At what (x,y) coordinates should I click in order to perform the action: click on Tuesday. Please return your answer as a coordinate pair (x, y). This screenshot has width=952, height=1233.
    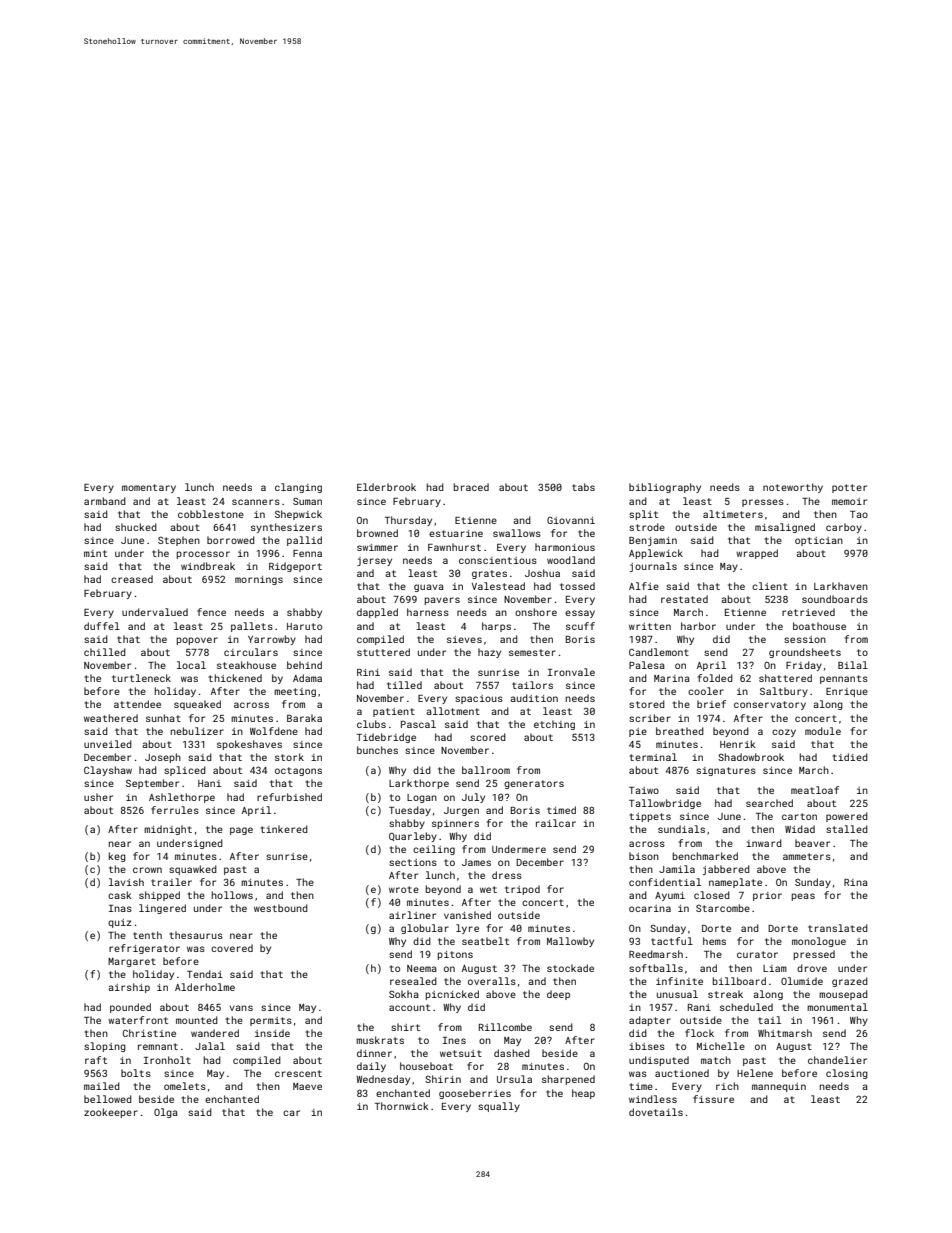
    Looking at the image, I should click on (410, 811).
